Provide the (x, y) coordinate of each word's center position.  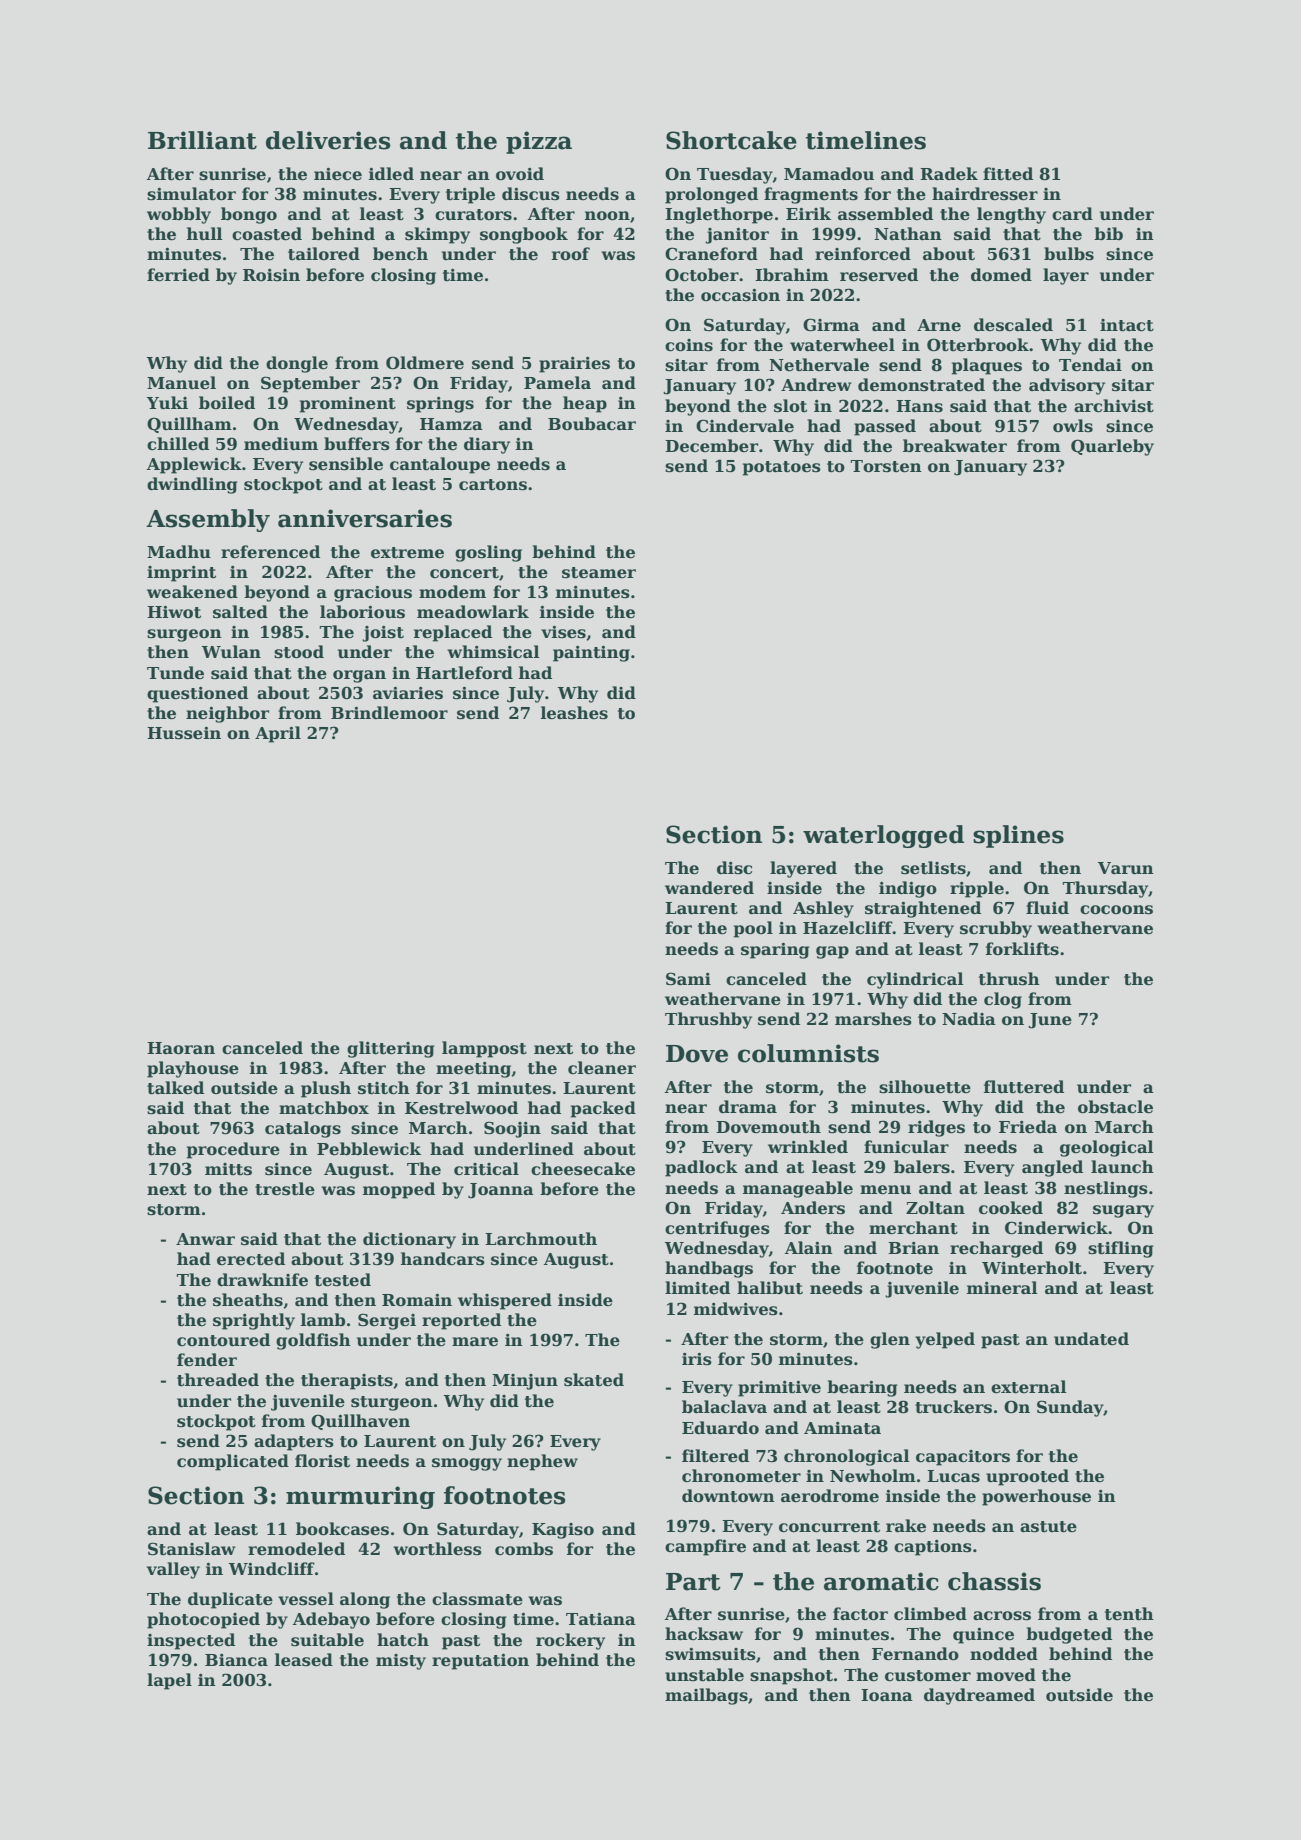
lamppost (484, 1049)
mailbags (706, 1696)
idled (391, 174)
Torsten (886, 466)
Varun (1126, 868)
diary (487, 445)
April (278, 734)
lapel (169, 1681)
